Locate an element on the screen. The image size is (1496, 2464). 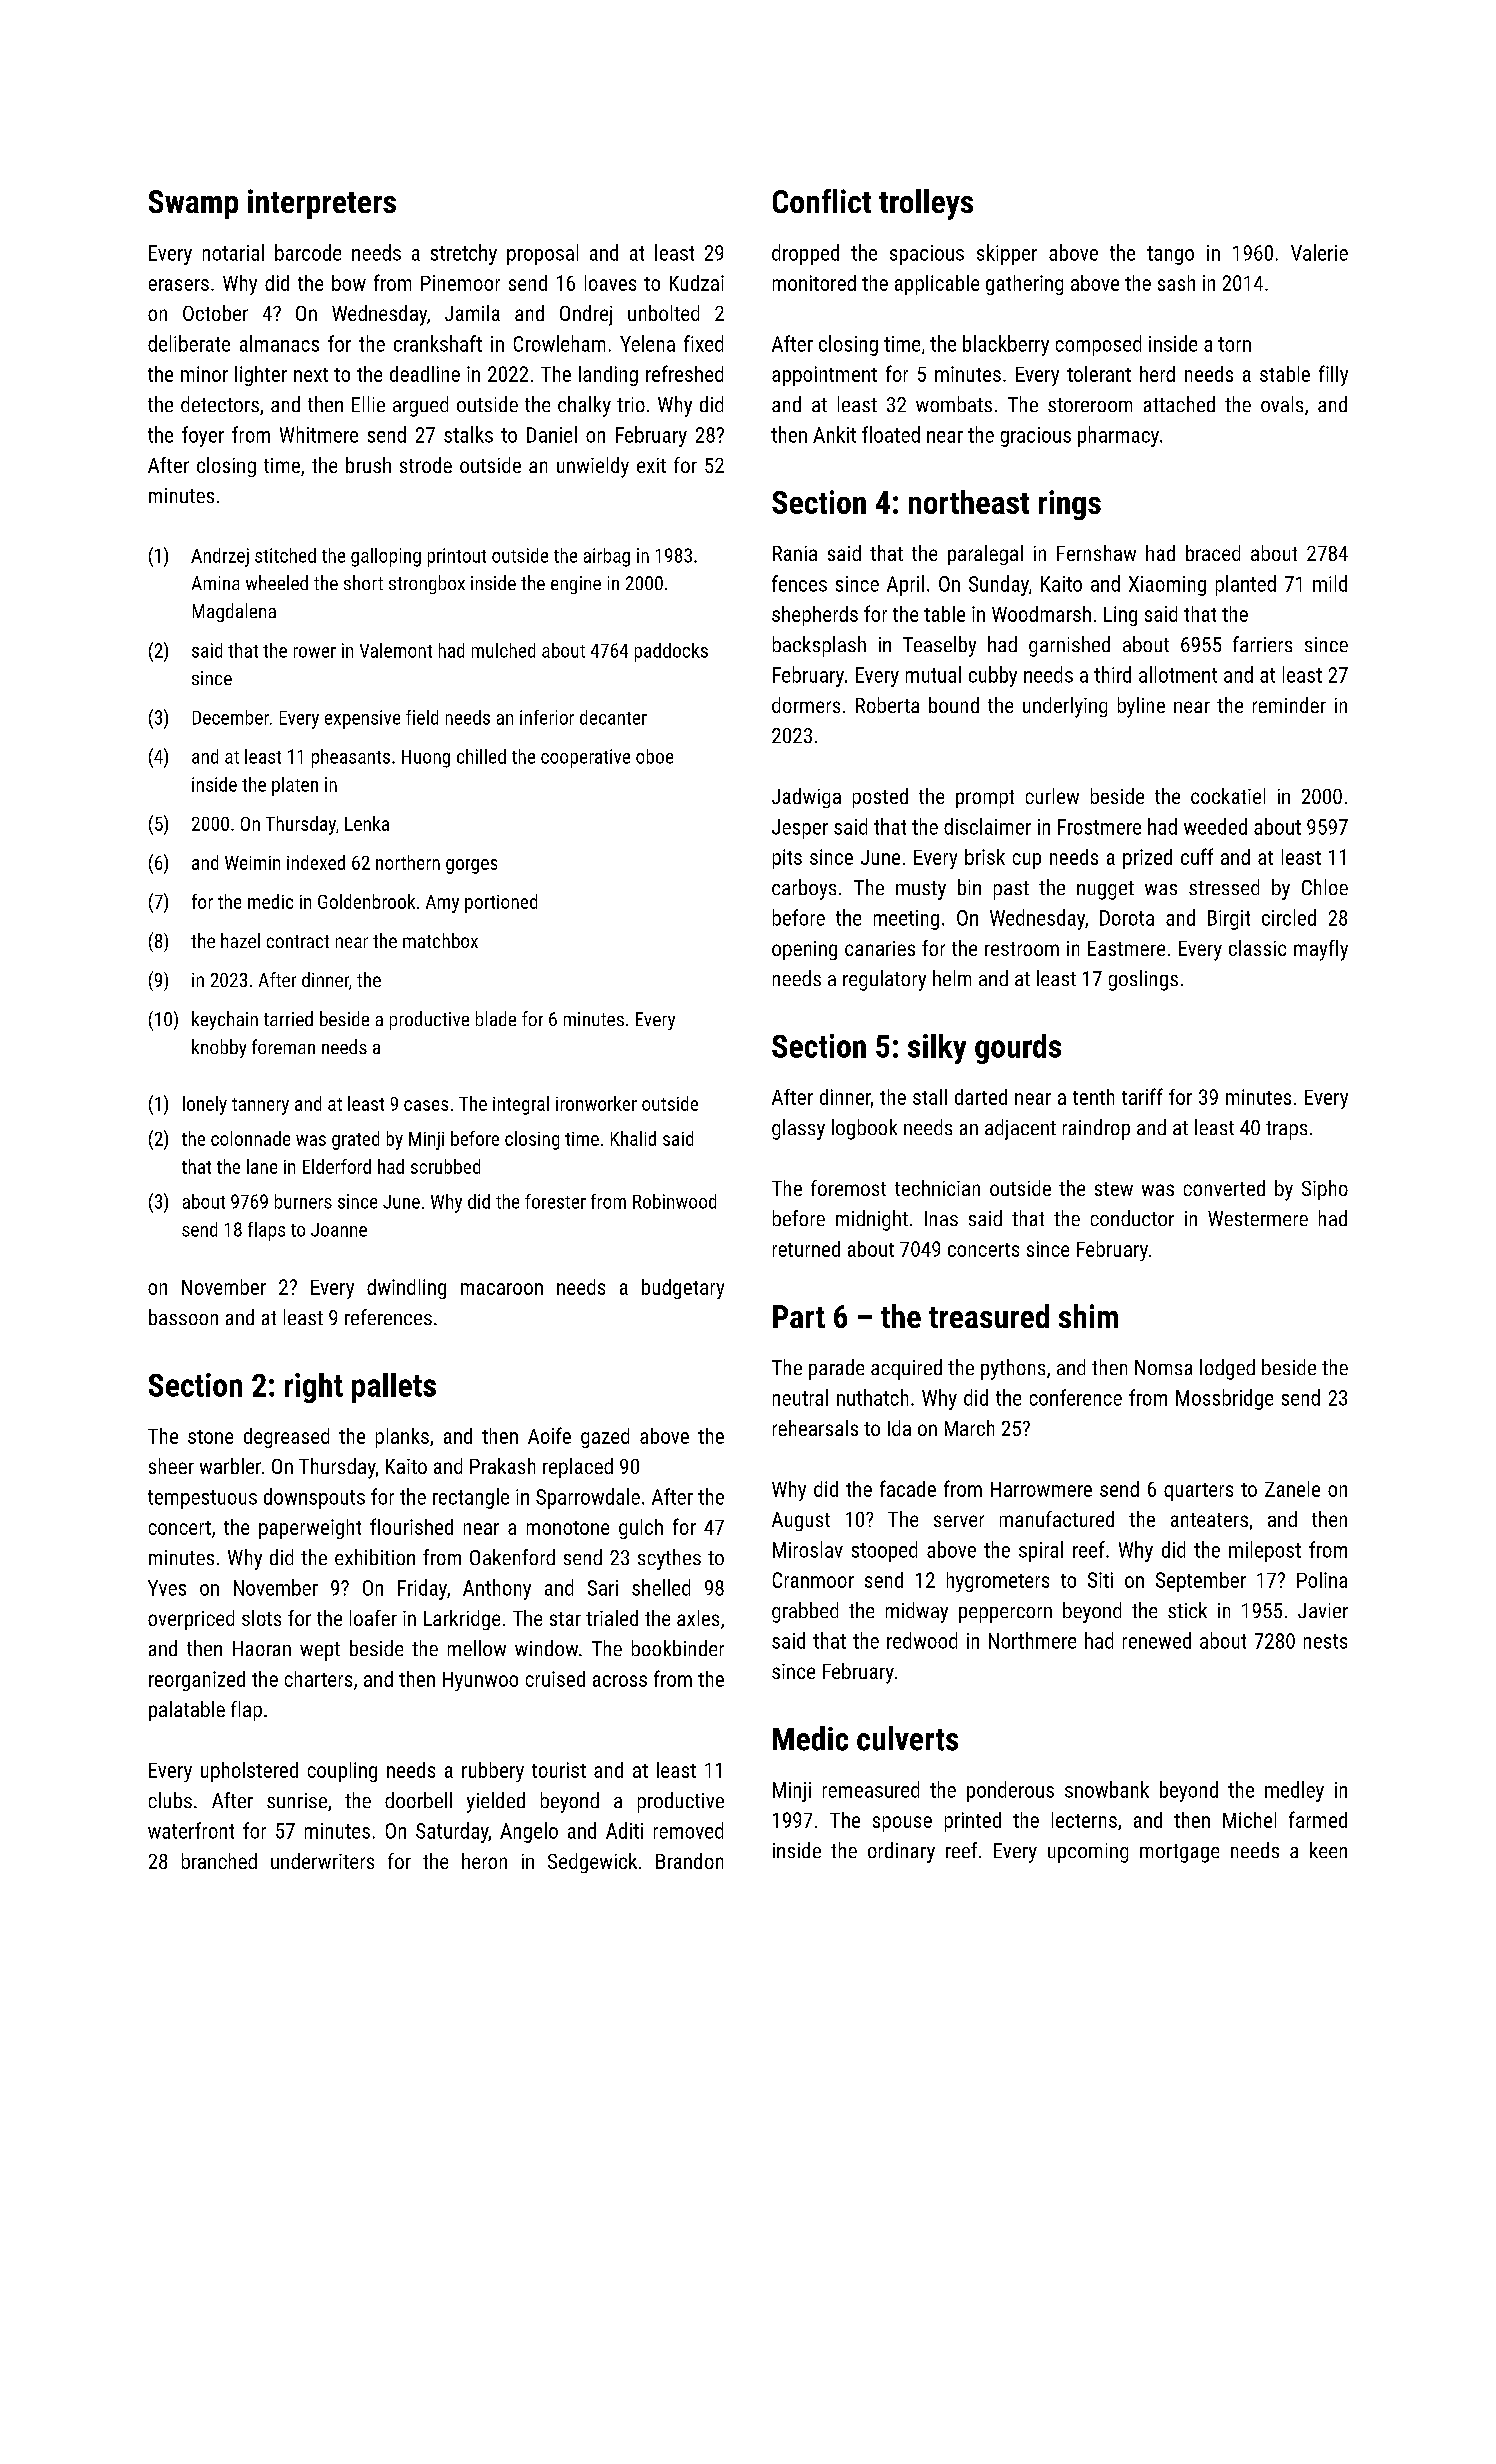
ironworker is located at coordinates (596, 1103).
